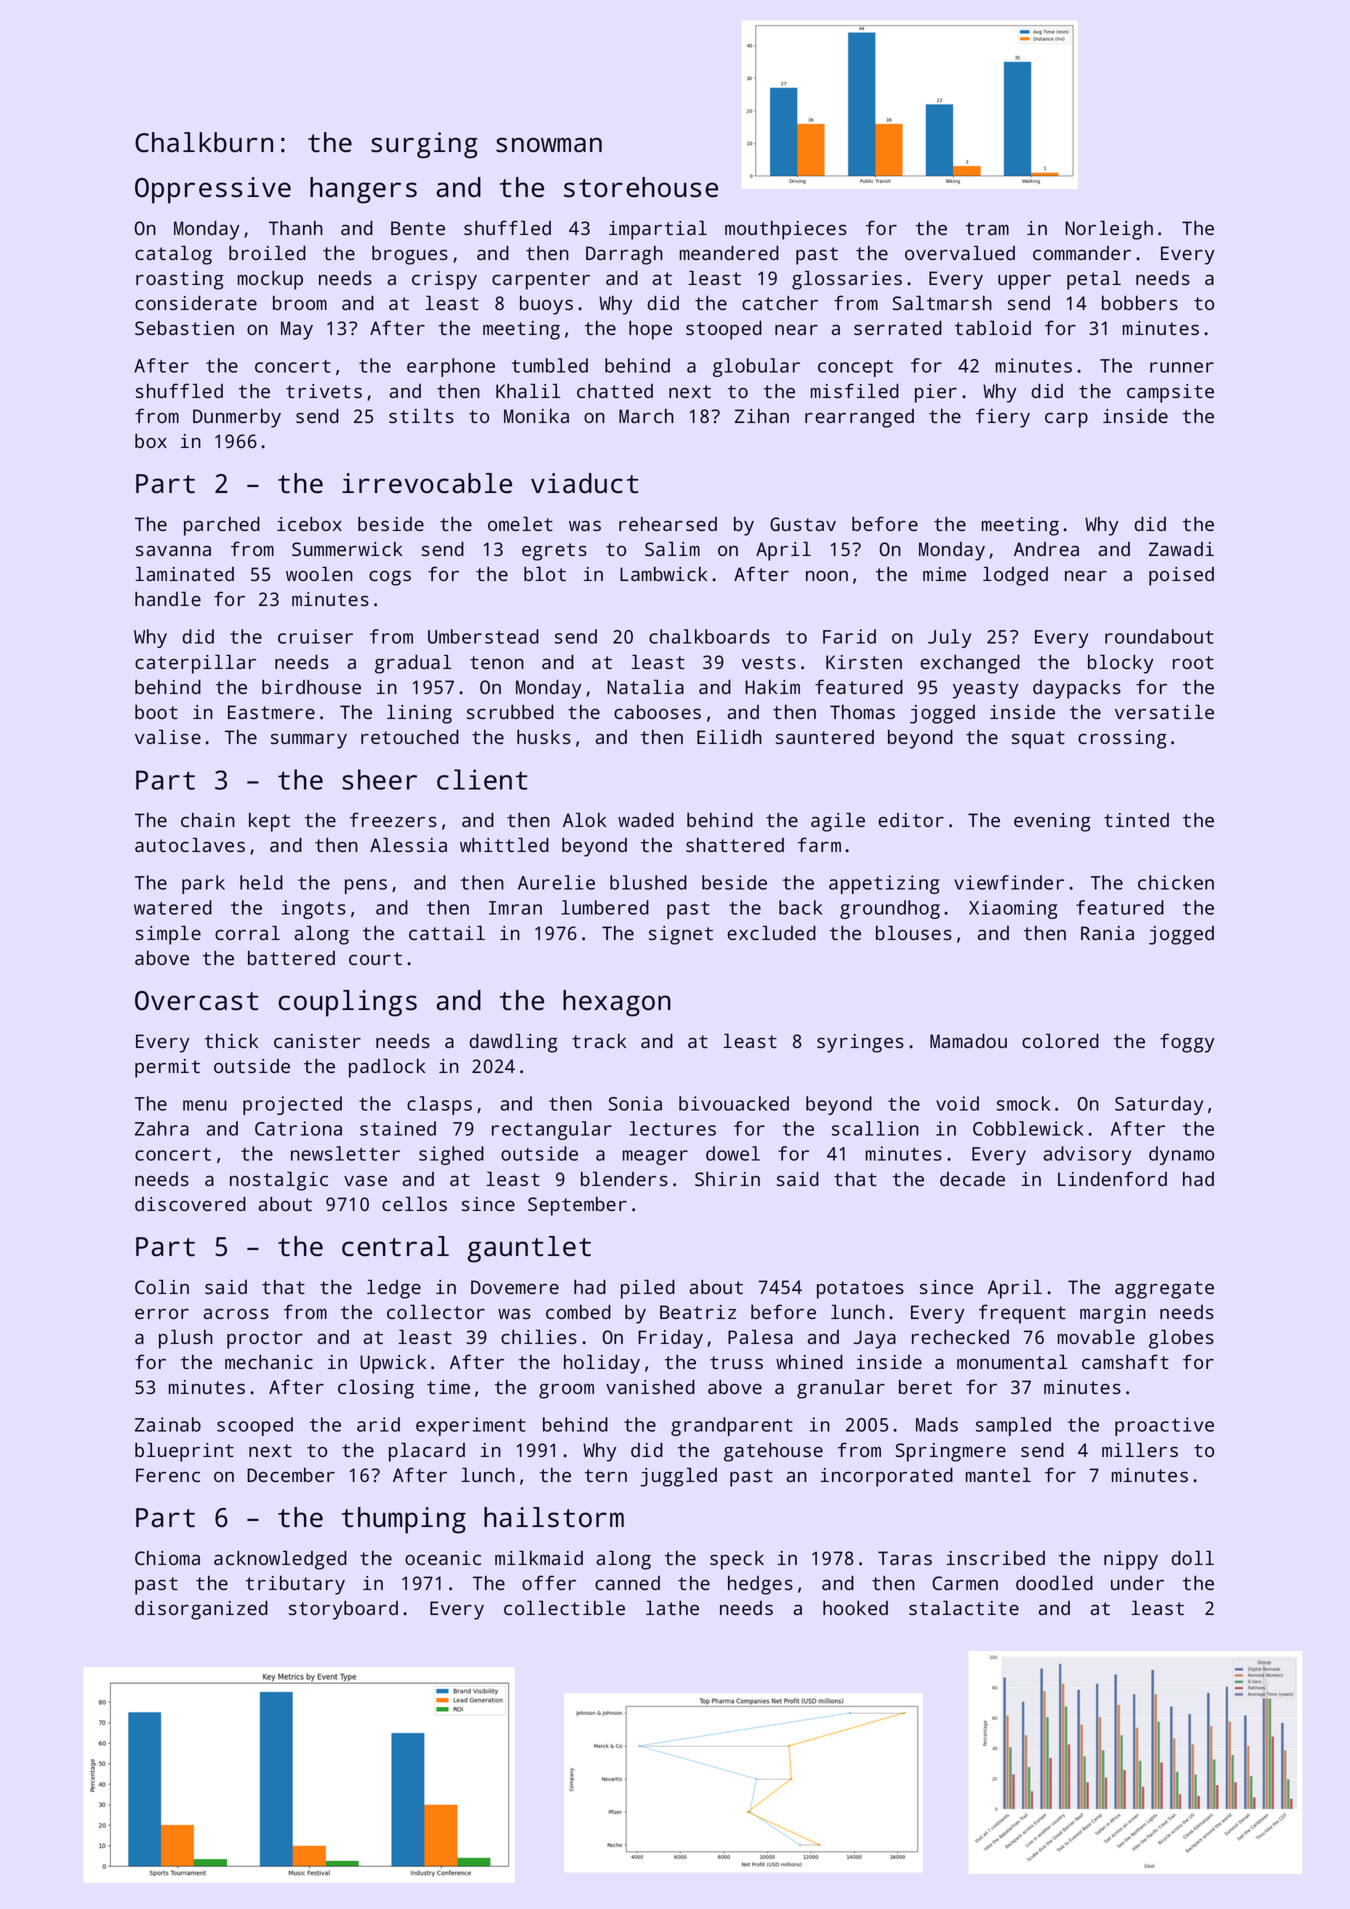 This page has width=1350, height=1909. What do you see at coordinates (1181, 1155) in the page?
I see `dynamo` at bounding box center [1181, 1155].
